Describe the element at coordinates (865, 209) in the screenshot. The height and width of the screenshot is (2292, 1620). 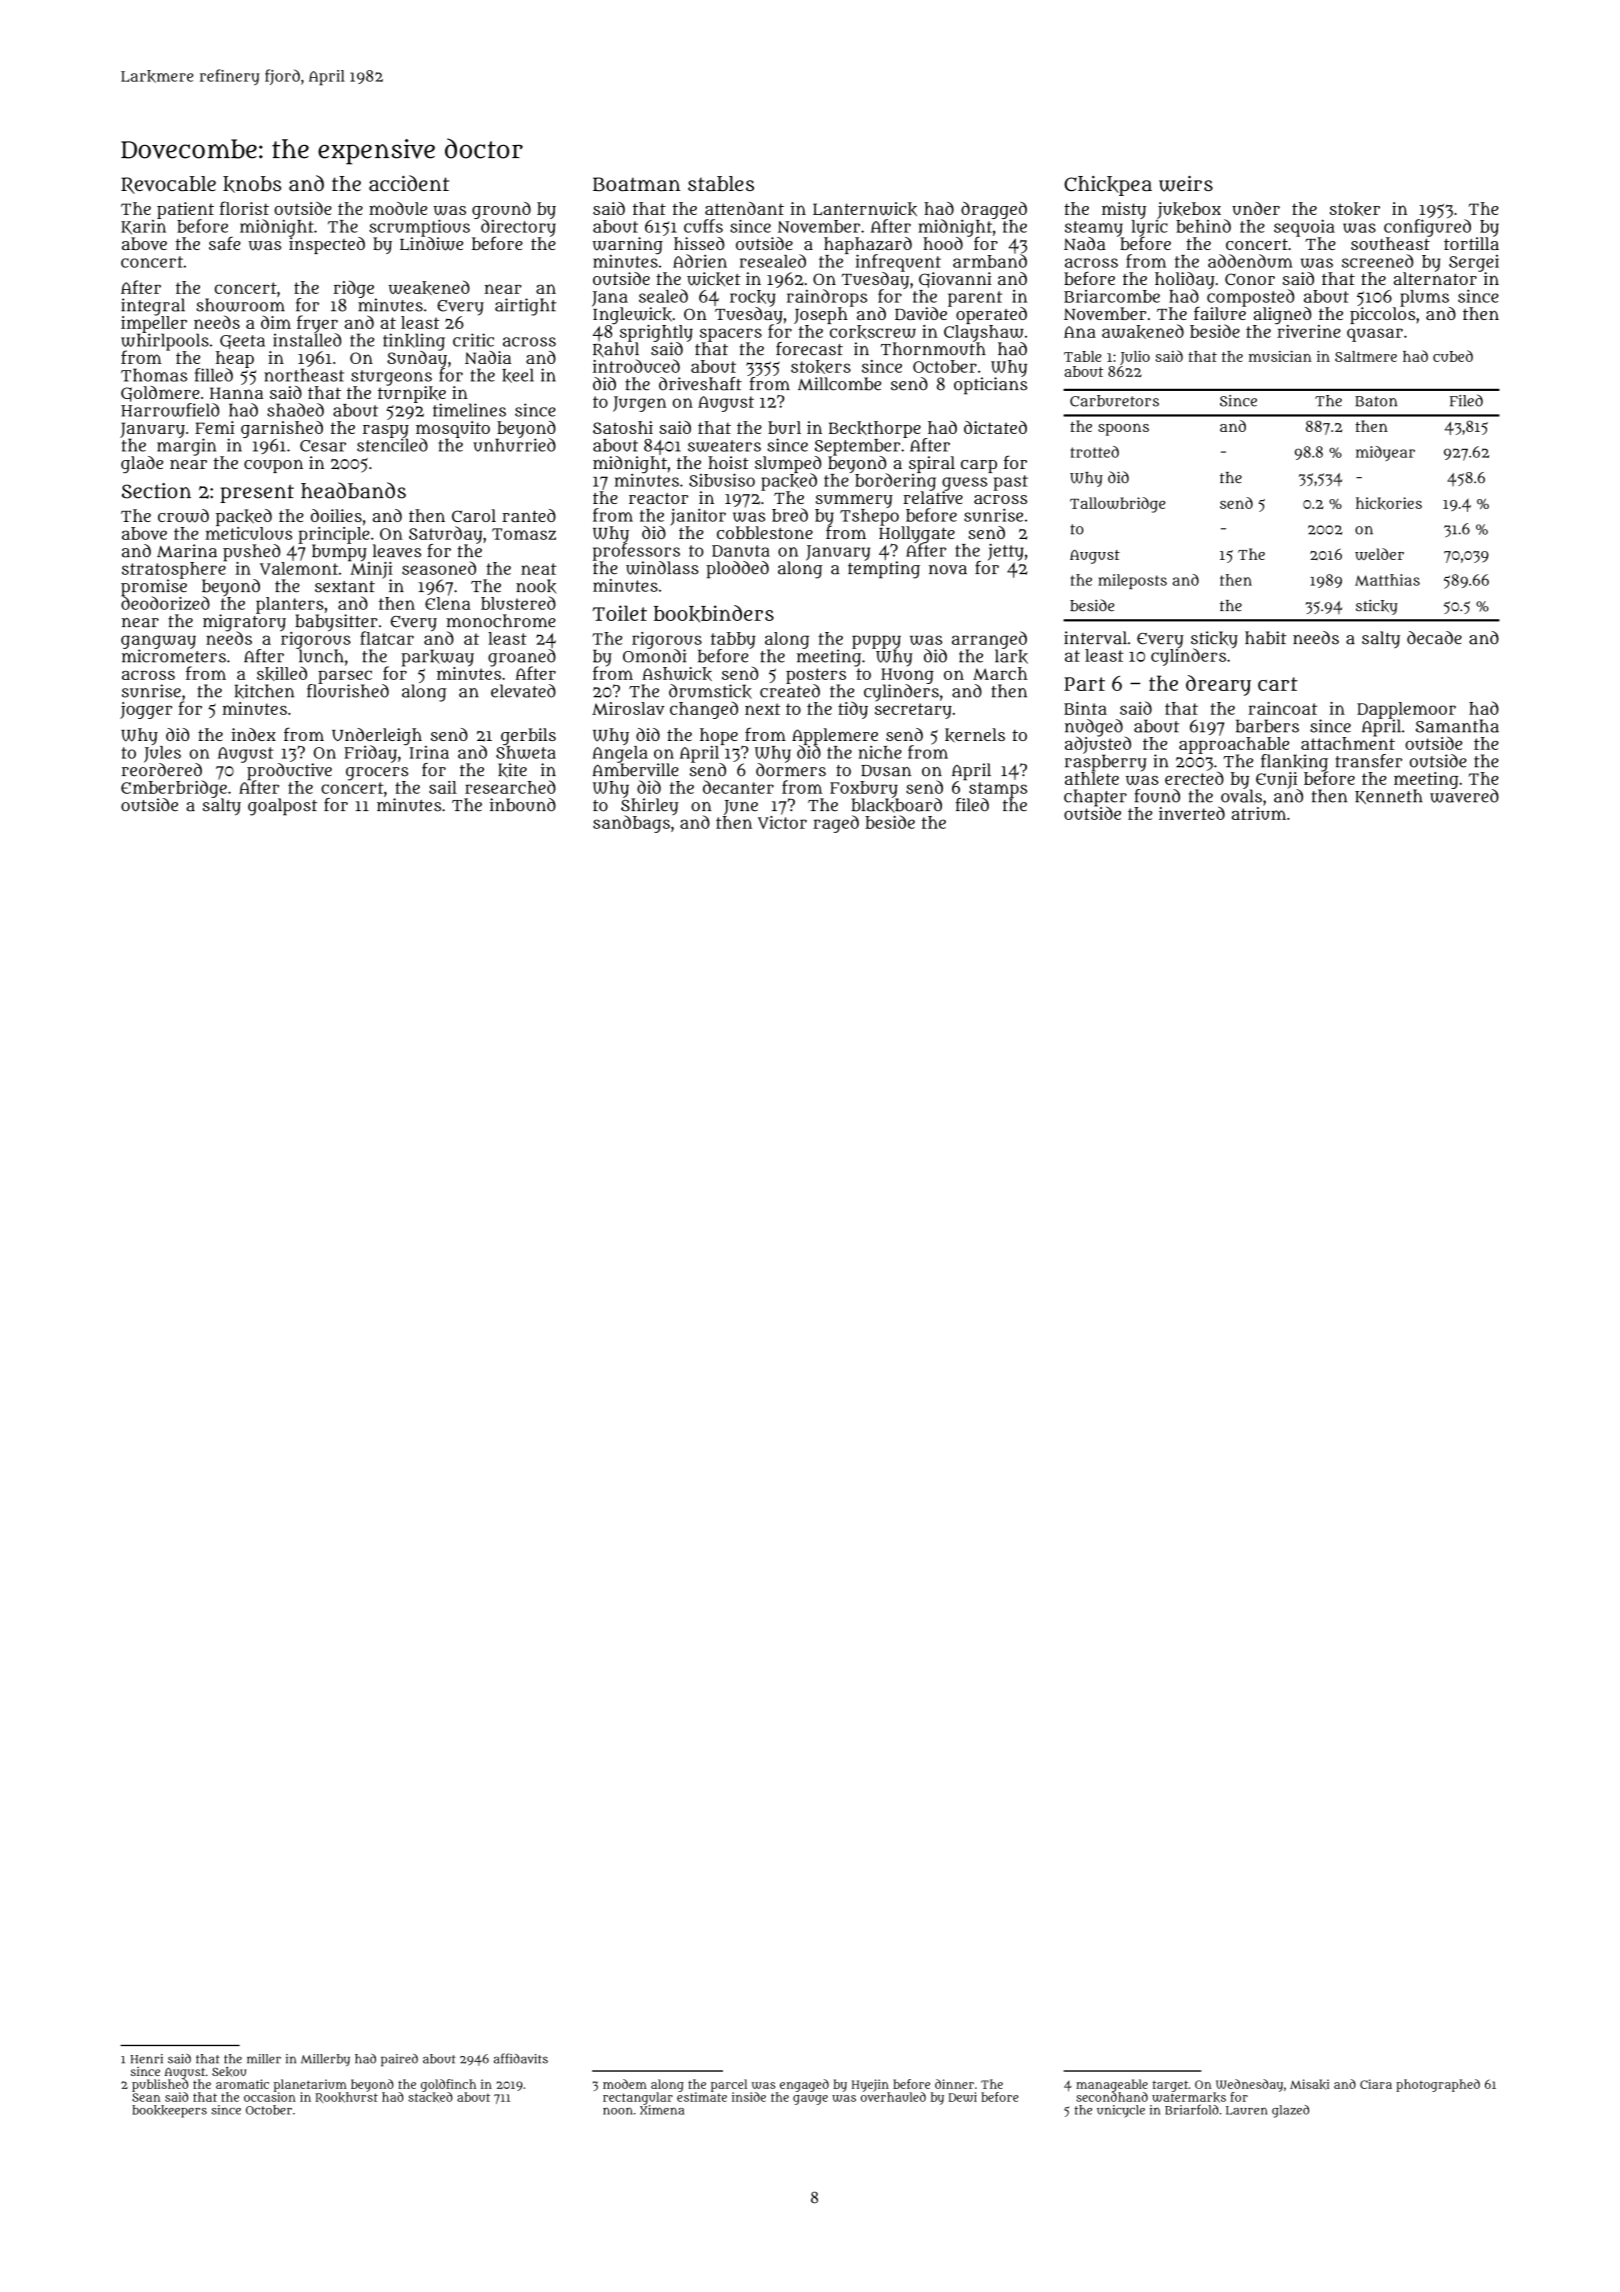
I see `Lanternwick` at that location.
